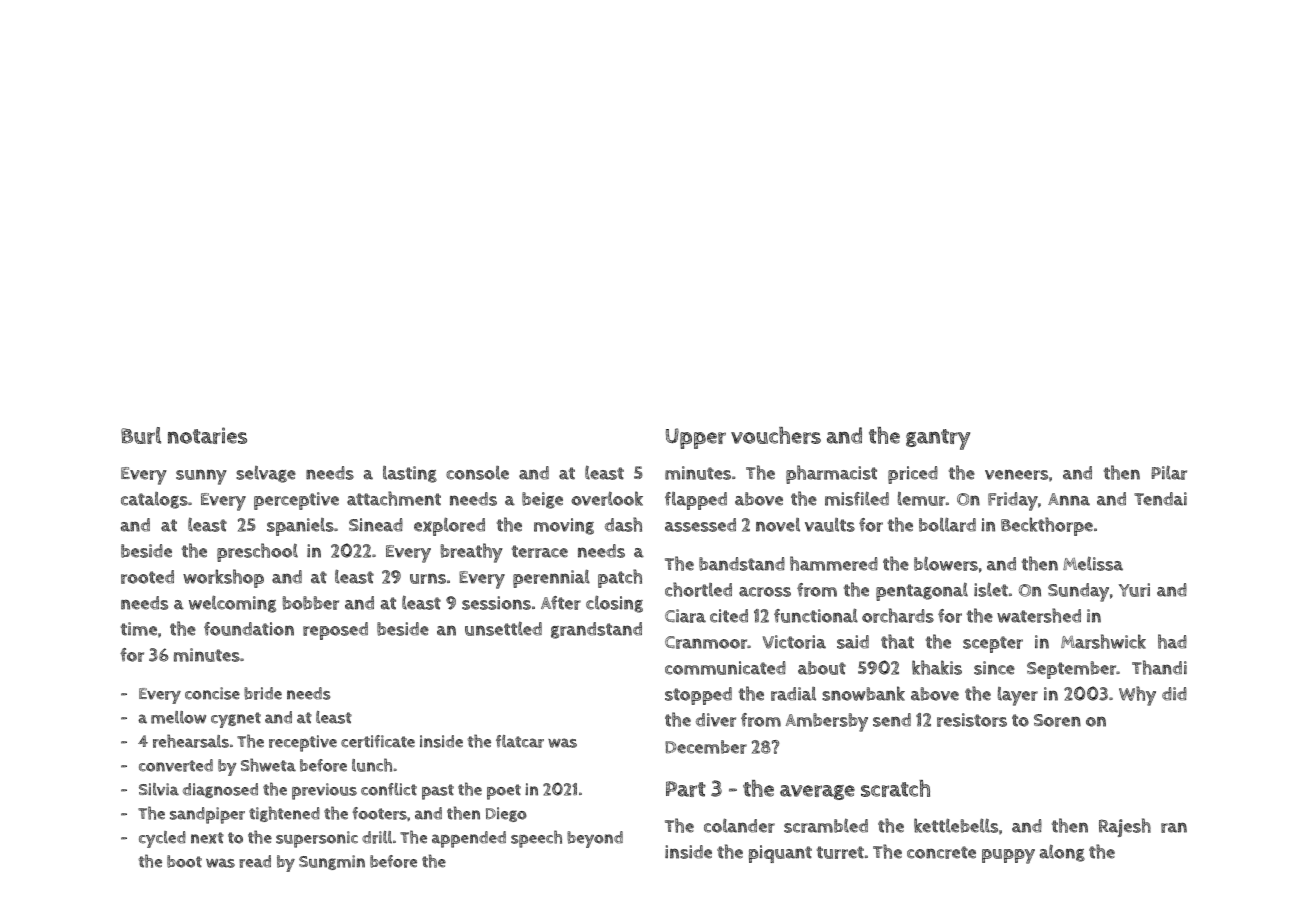 The width and height of the document is (1308, 924). Describe the element at coordinates (141, 435) in the document. I see `Burl` at that location.
